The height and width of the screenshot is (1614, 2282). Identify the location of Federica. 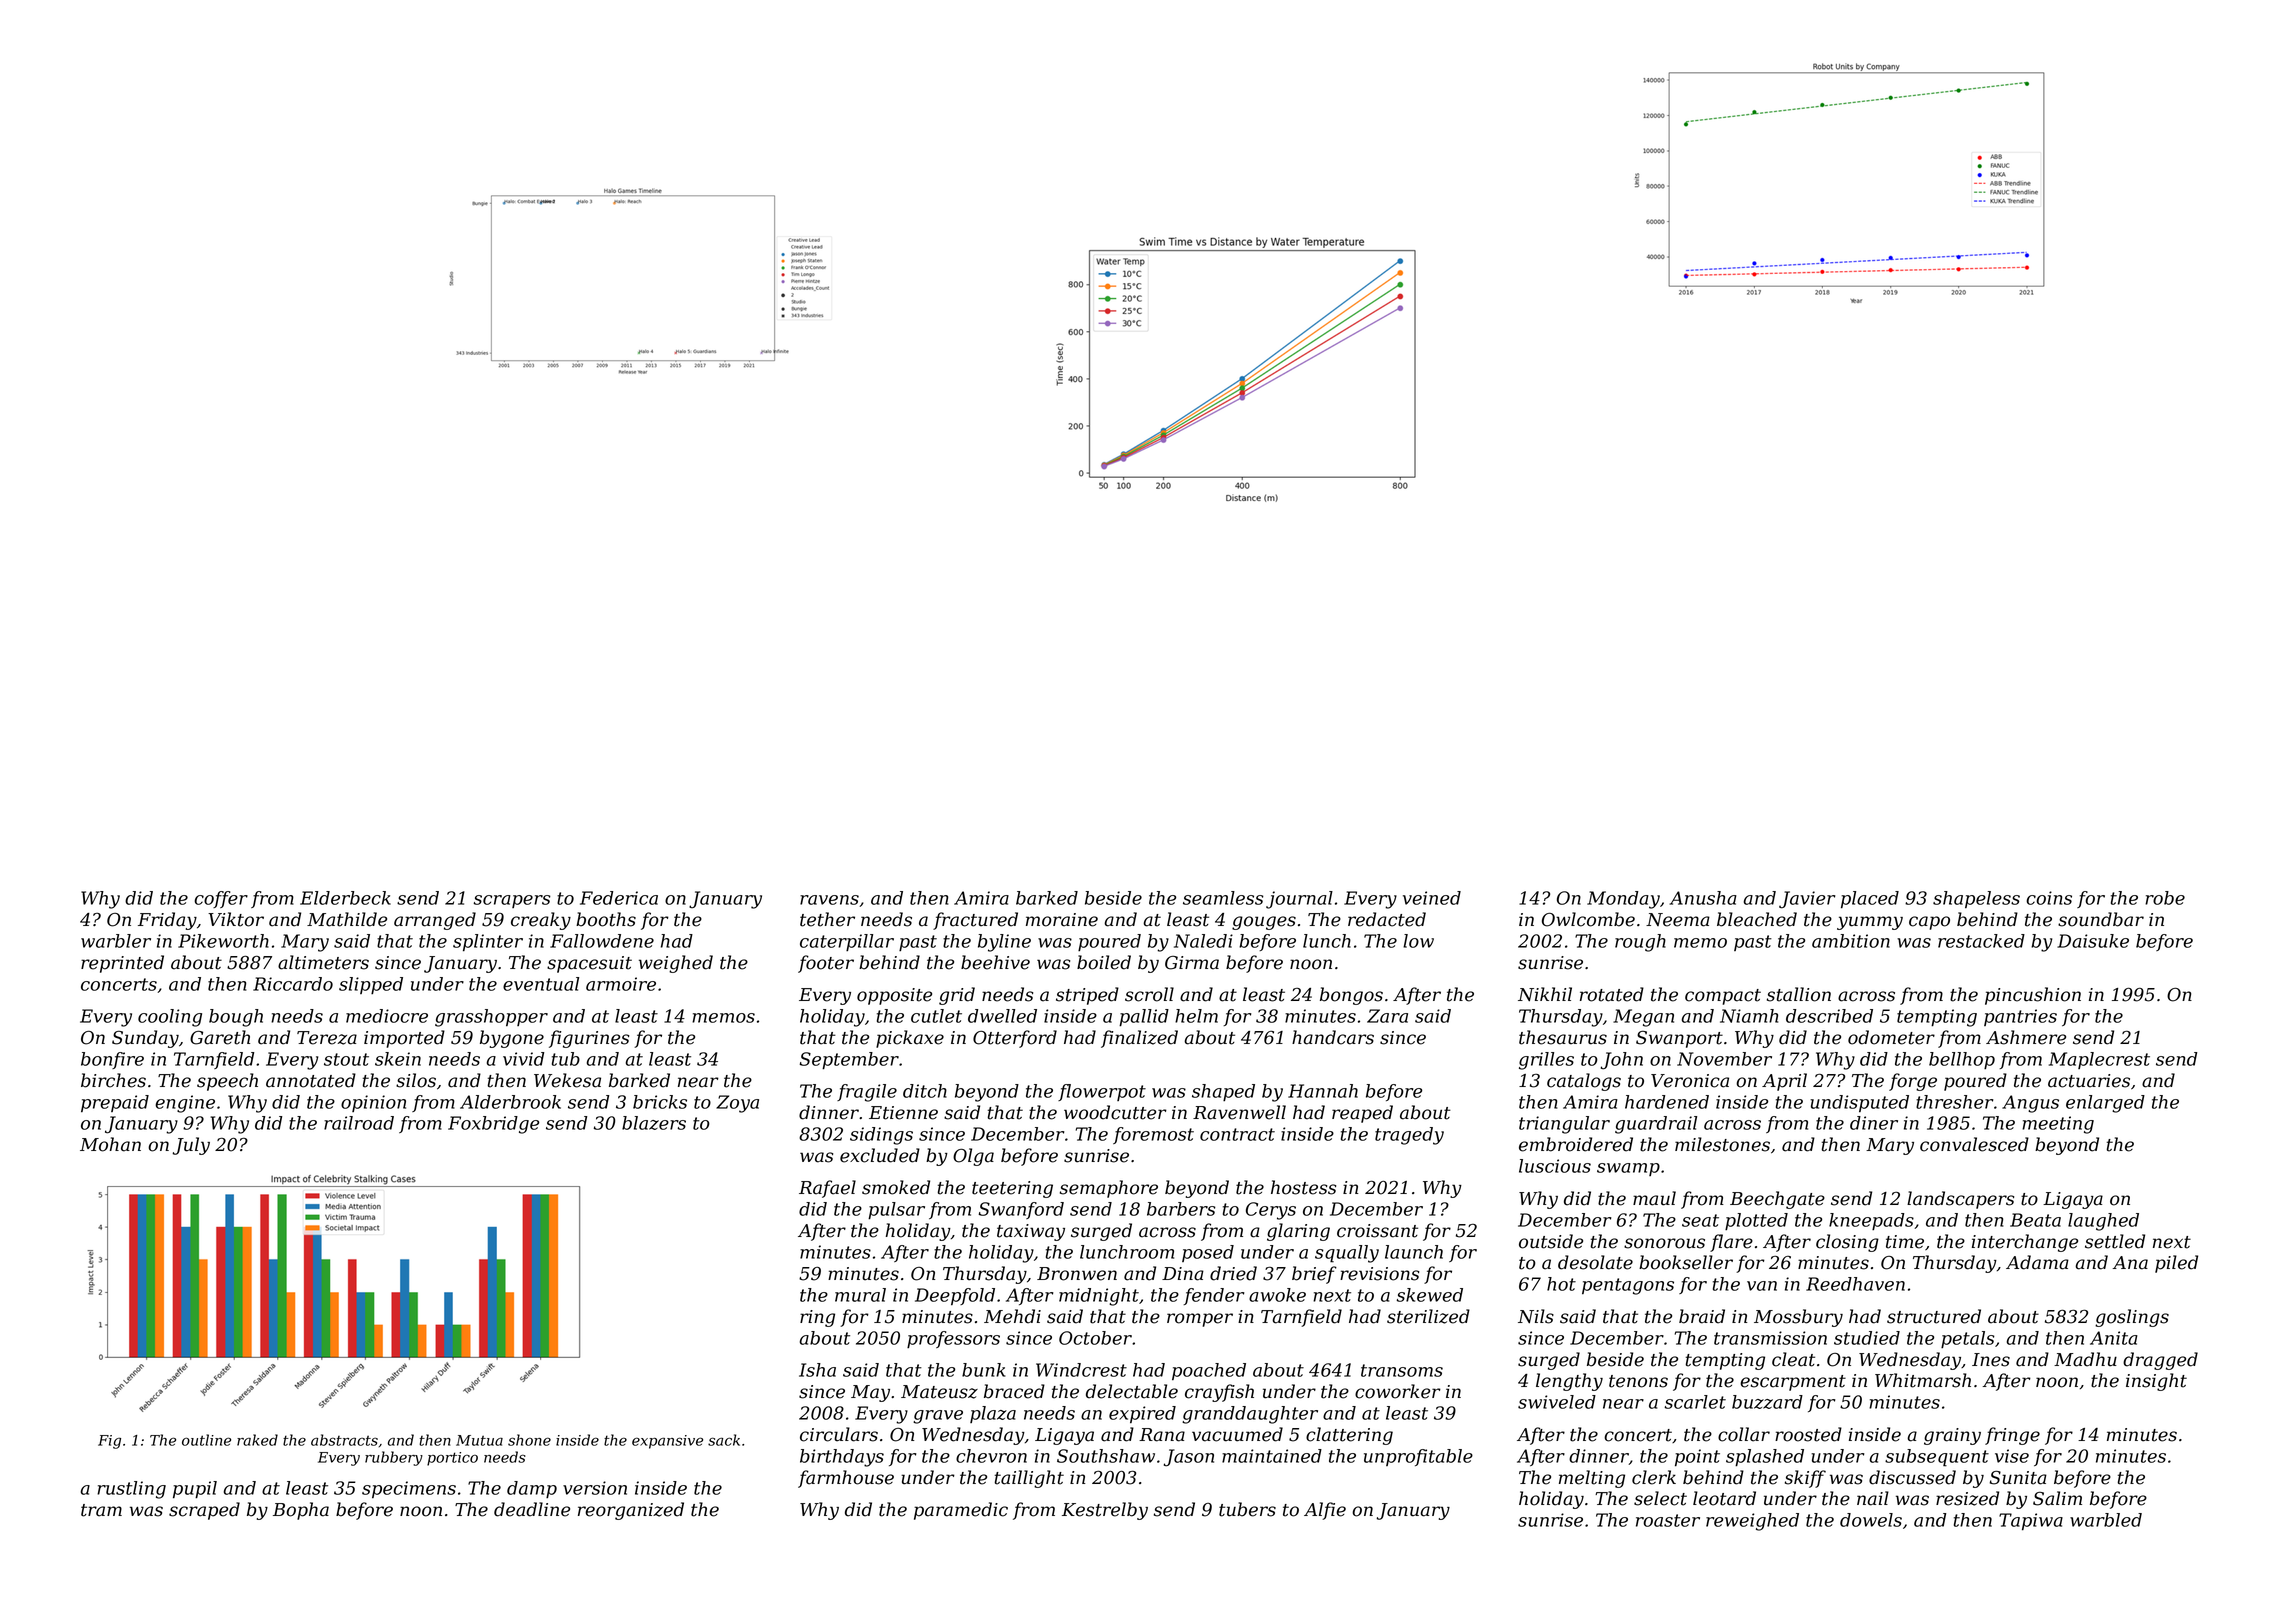
(619, 898).
